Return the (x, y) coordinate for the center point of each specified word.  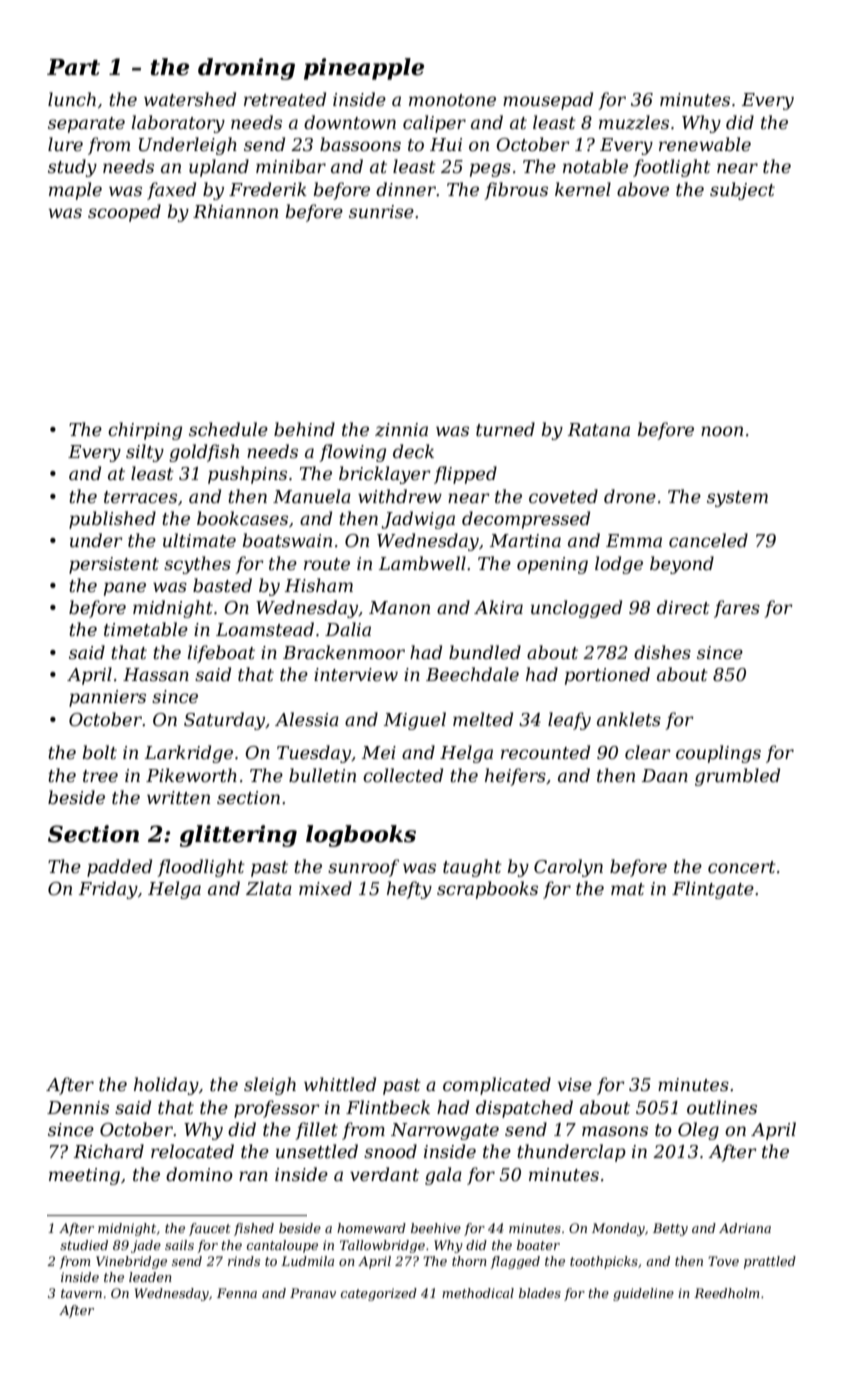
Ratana (598, 429)
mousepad (548, 101)
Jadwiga (418, 520)
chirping (145, 431)
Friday (108, 890)
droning (246, 69)
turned (505, 429)
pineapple (364, 69)
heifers (515, 777)
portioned (607, 676)
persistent (114, 565)
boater (538, 1245)
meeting (84, 1176)
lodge (619, 565)
